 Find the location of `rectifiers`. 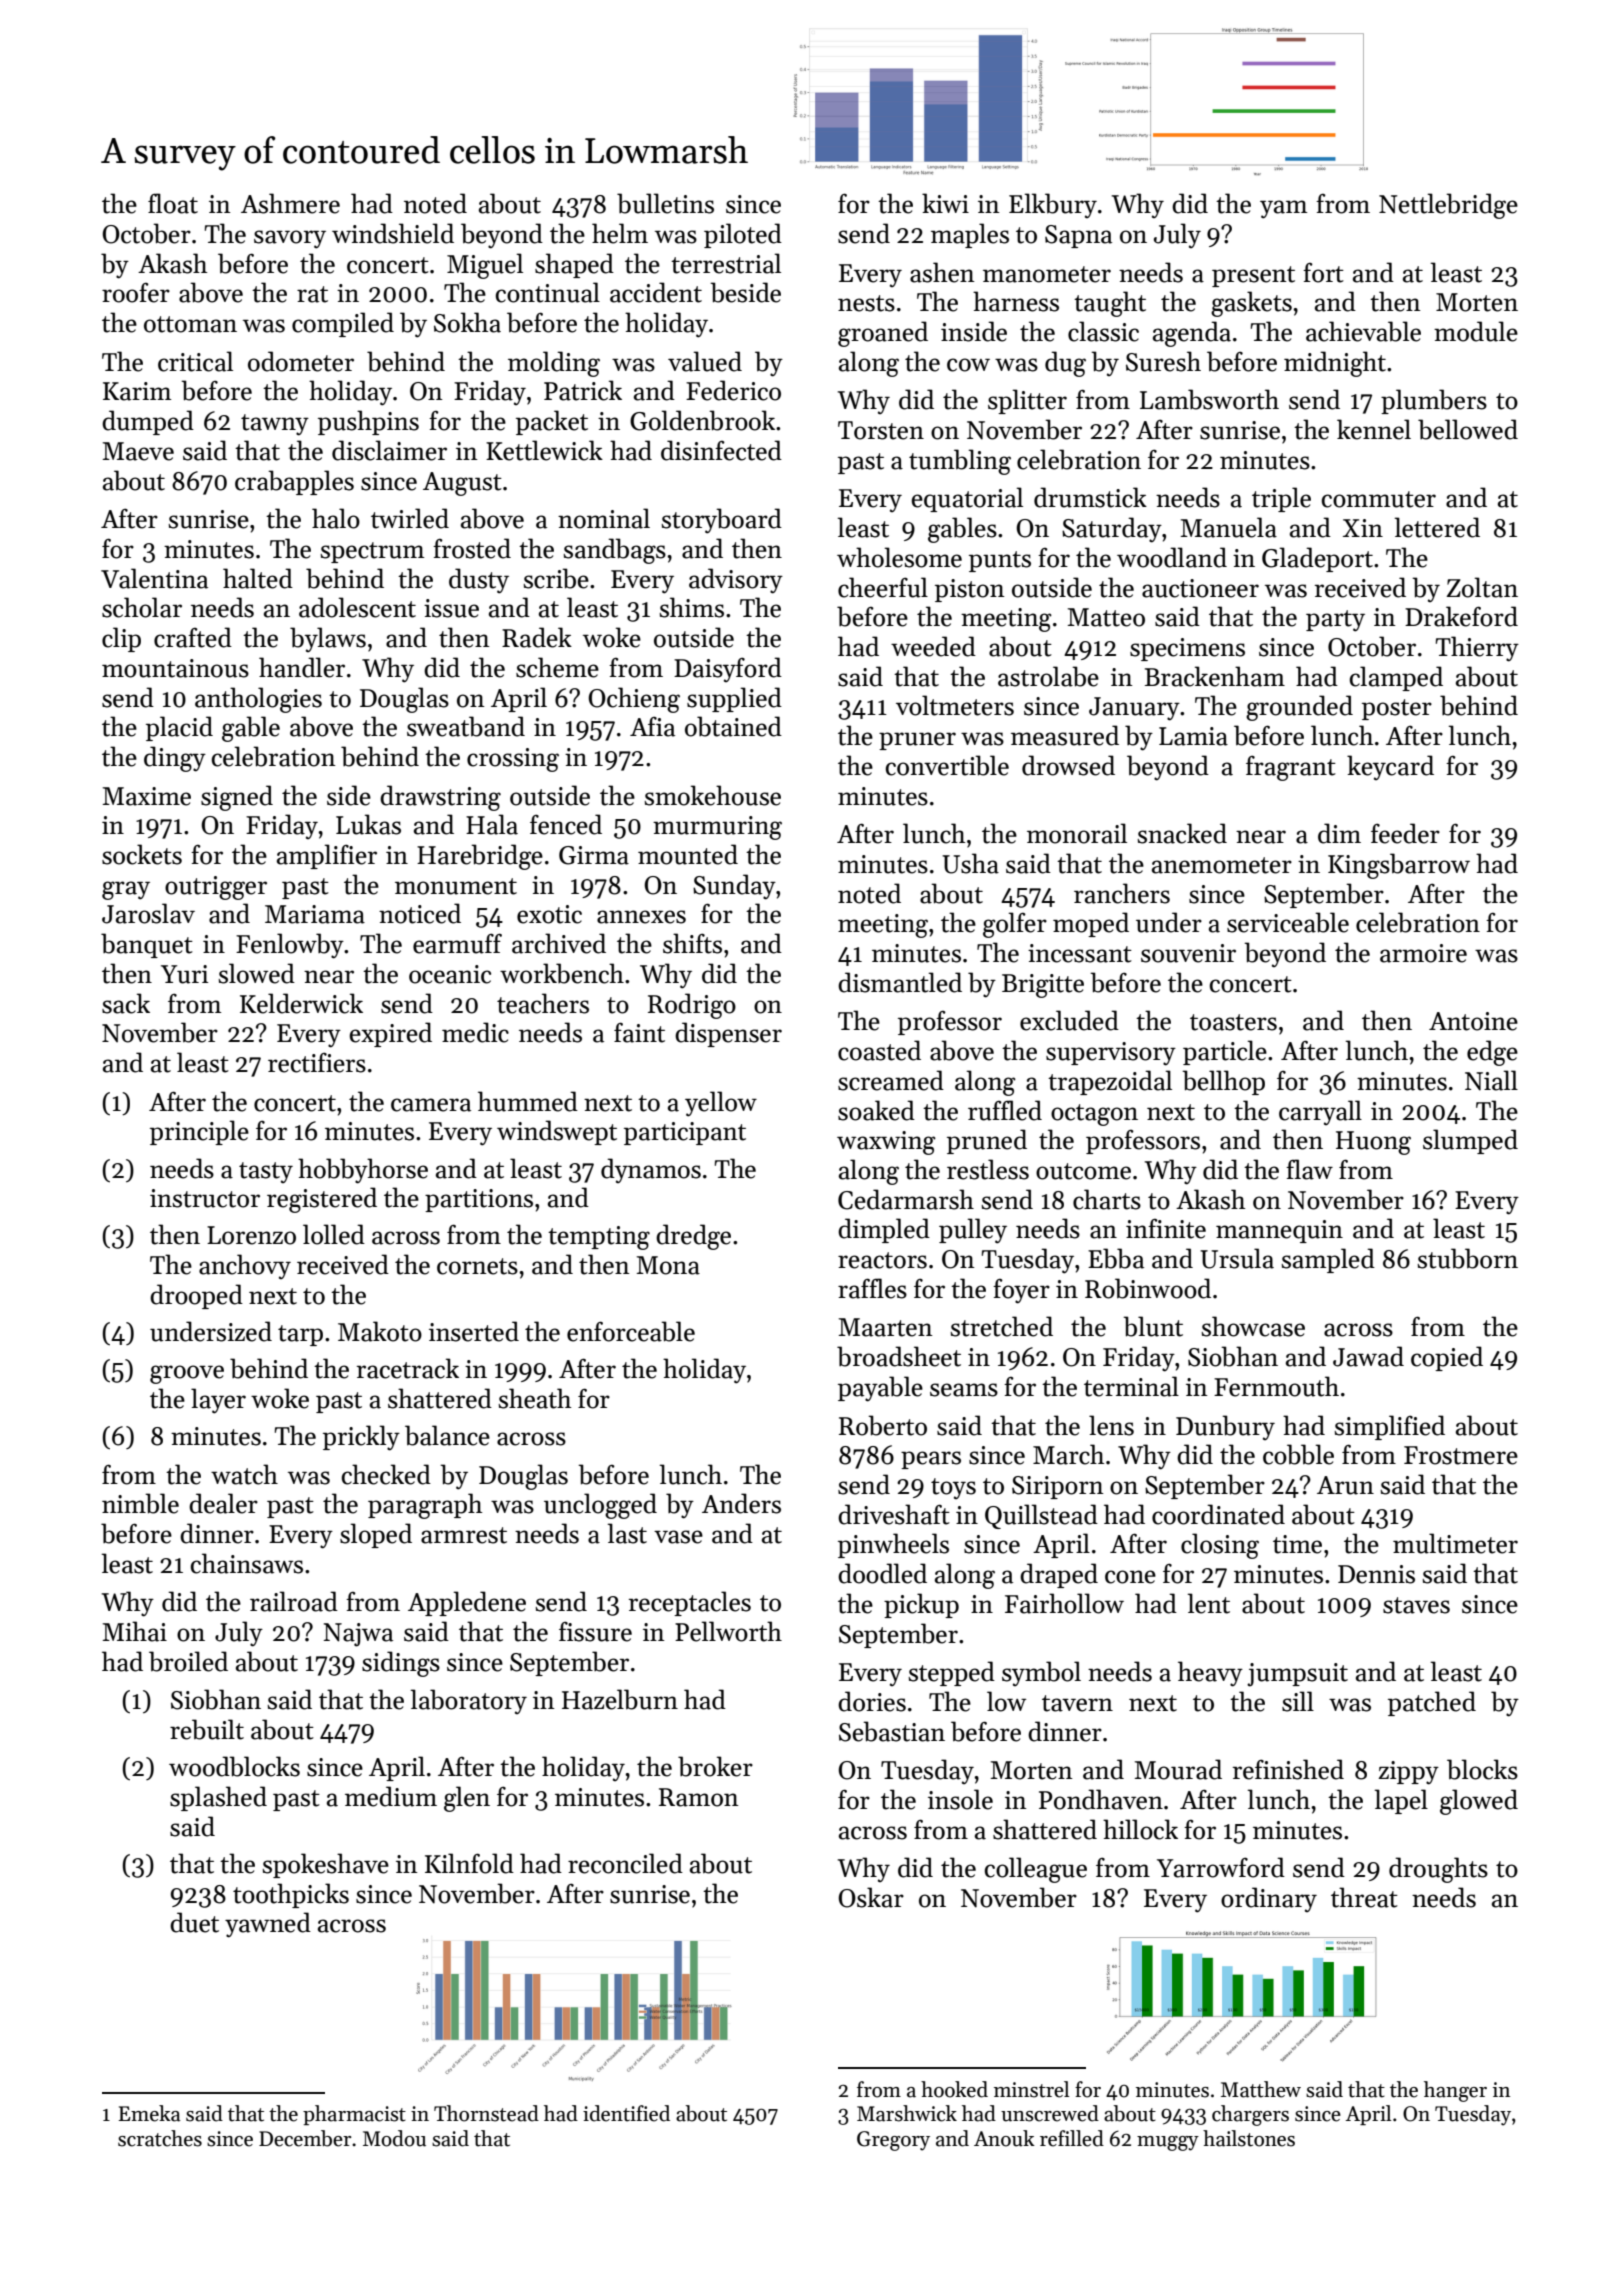

rectifiers is located at coordinates (317, 1062).
